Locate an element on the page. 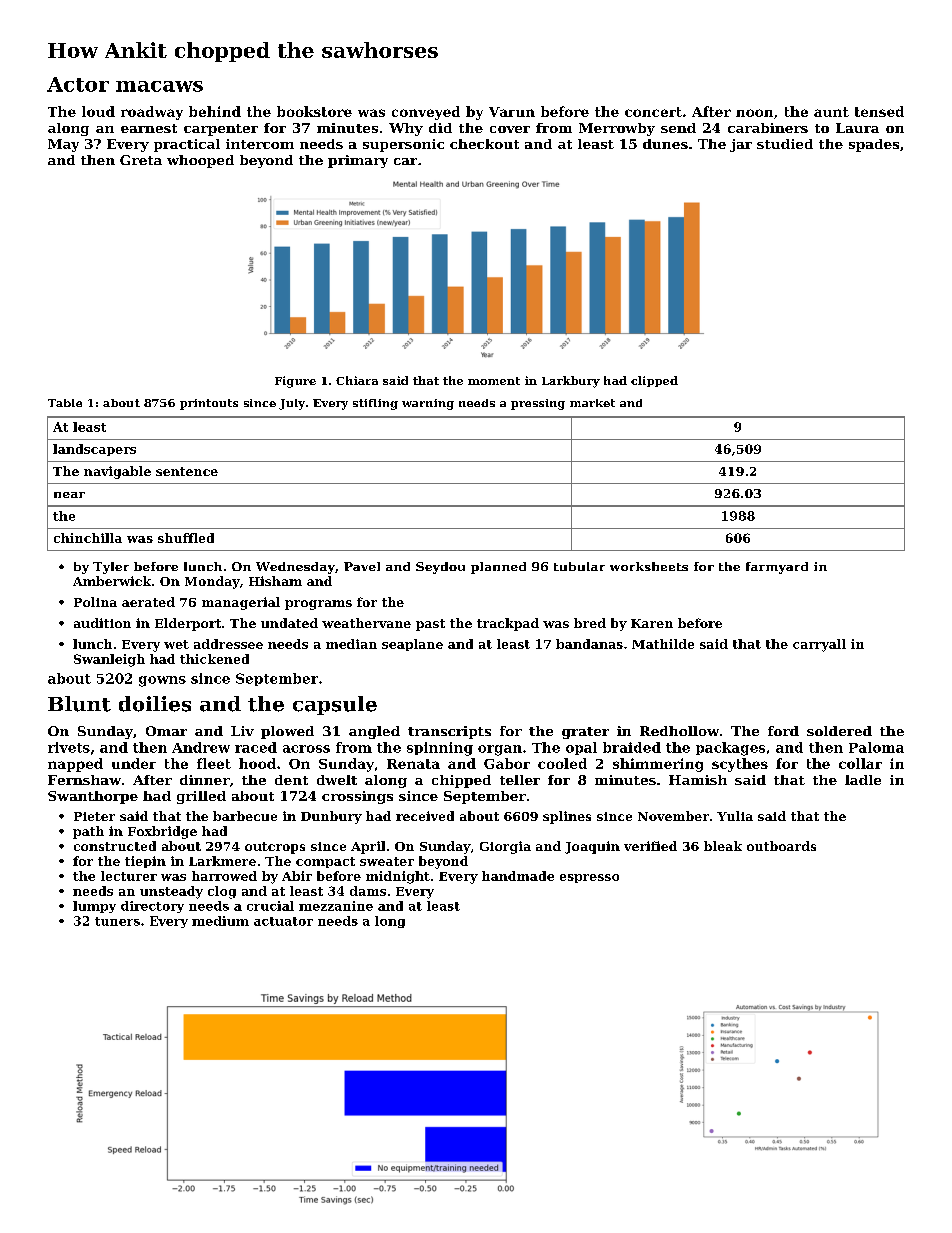 The width and height of the document is (952, 1233). carryall is located at coordinates (819, 645).
